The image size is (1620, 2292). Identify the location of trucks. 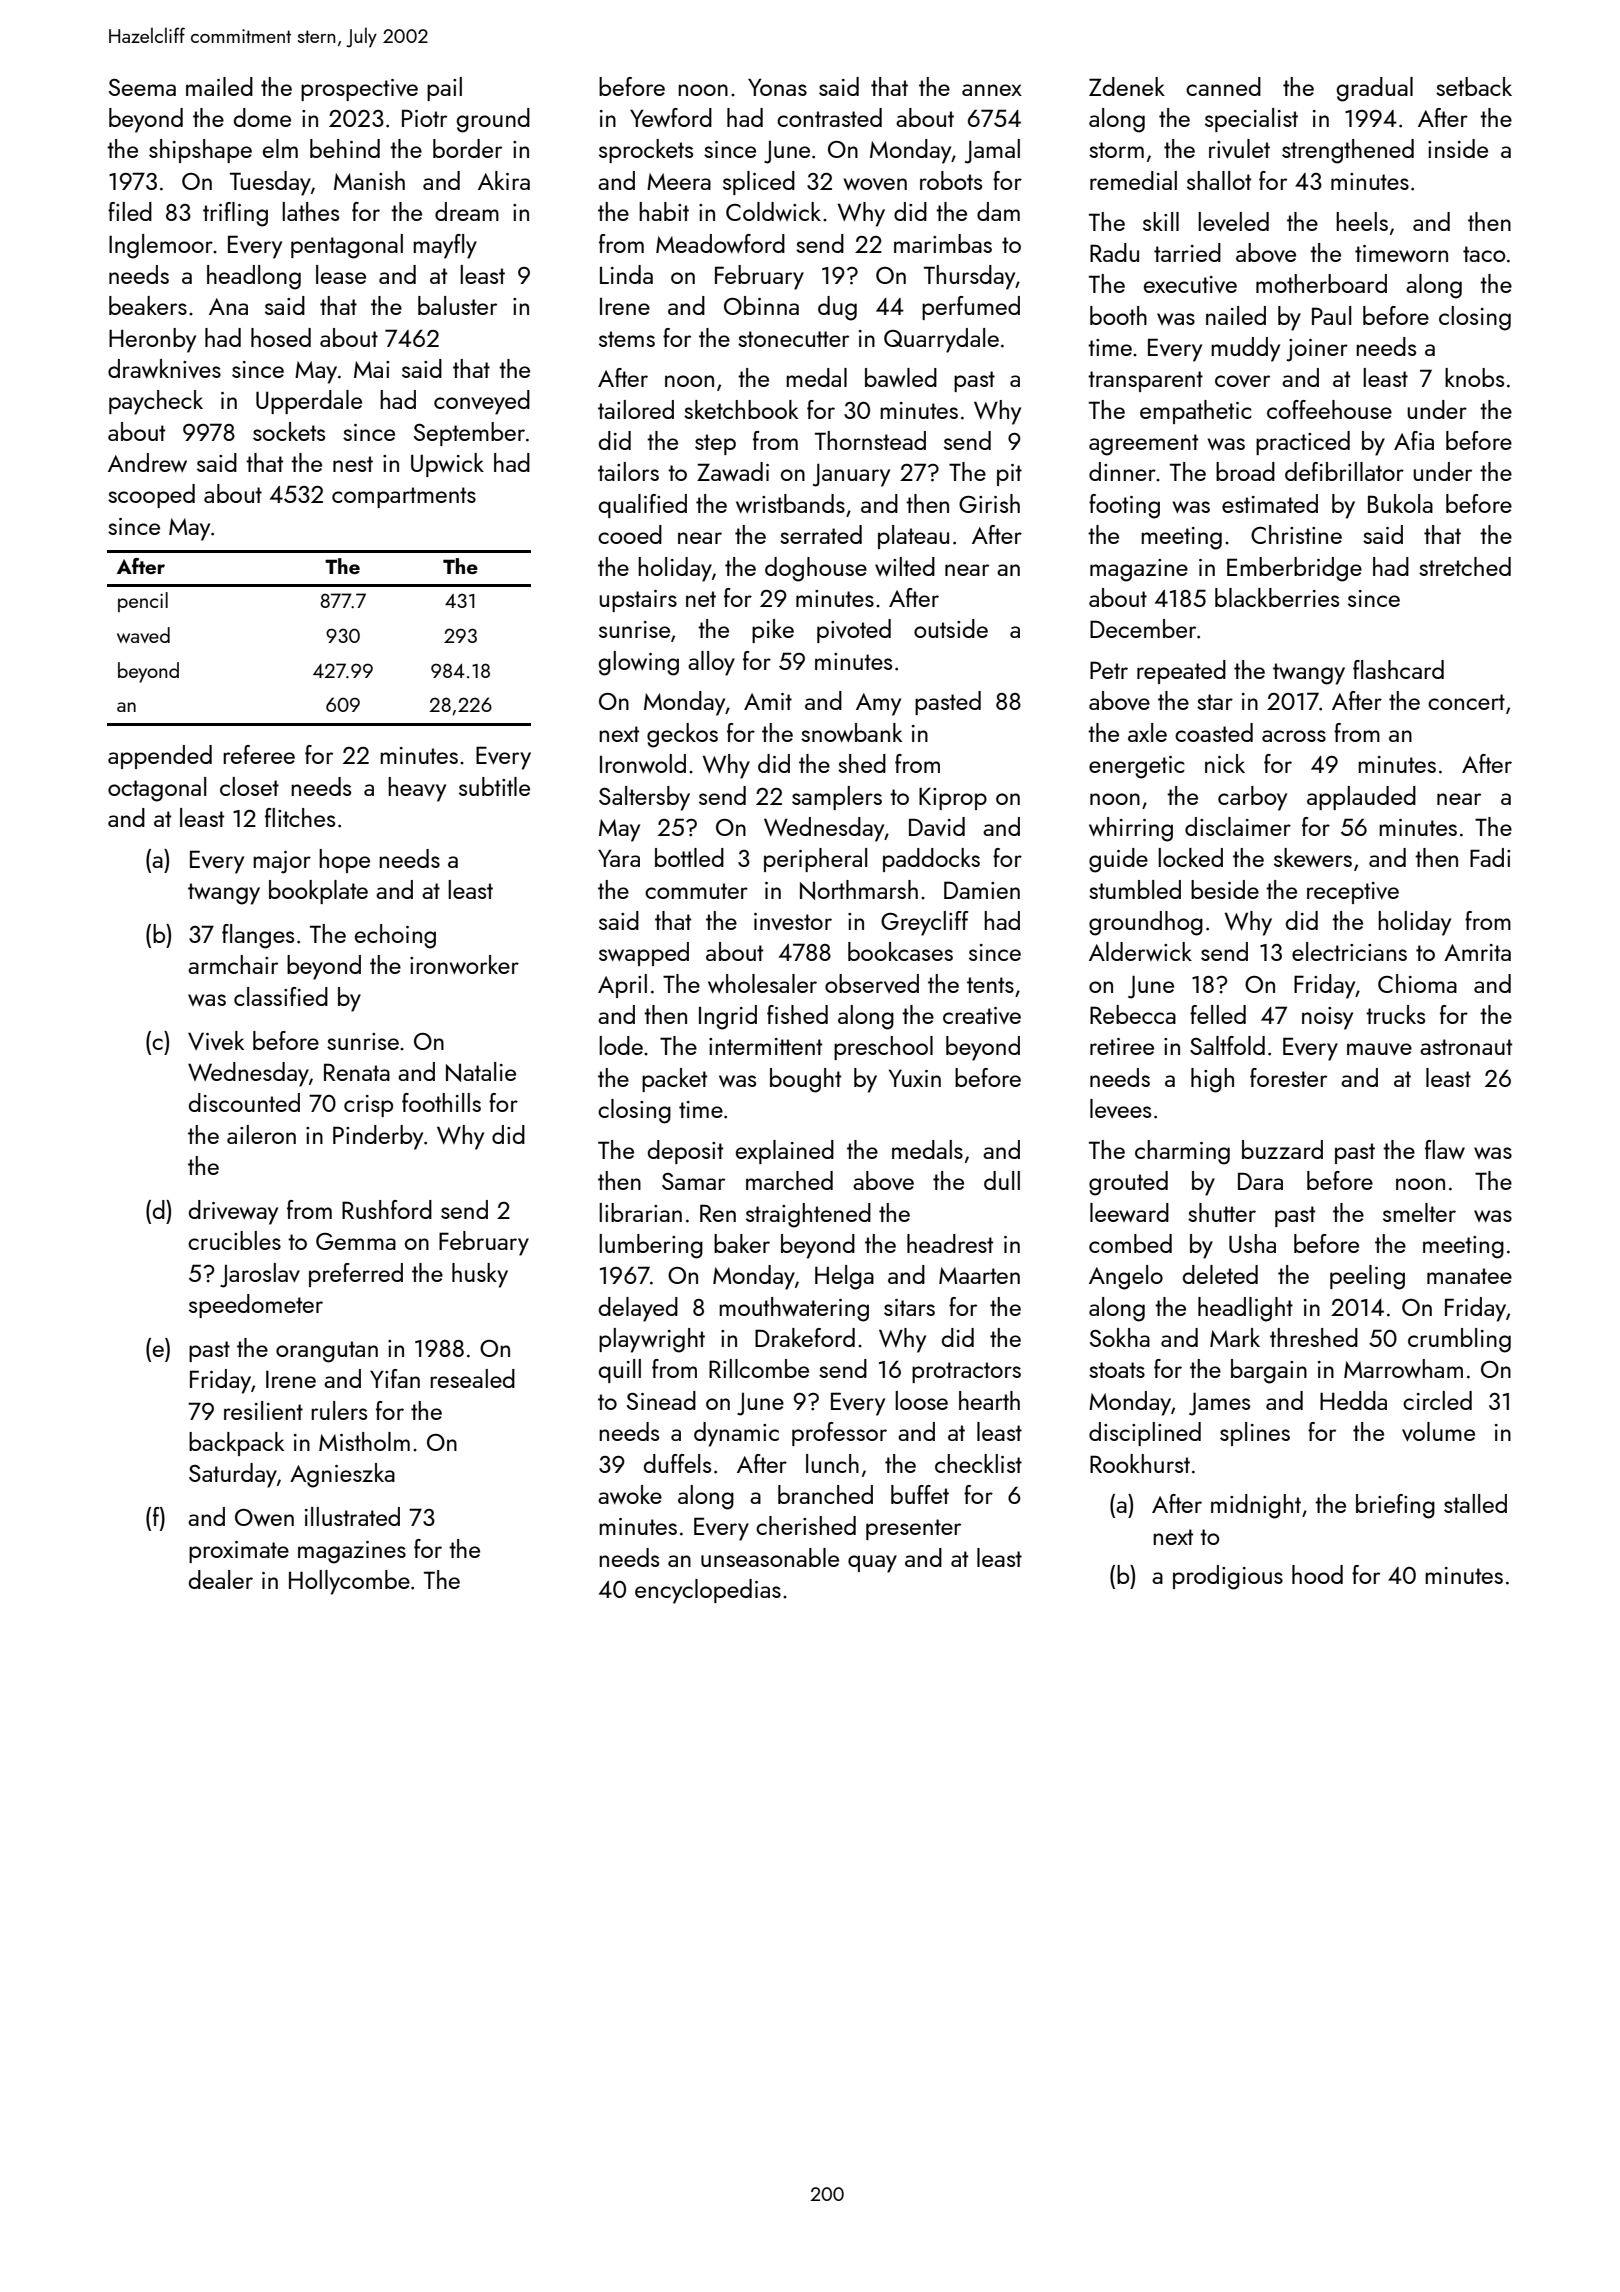
(1395, 1014).
